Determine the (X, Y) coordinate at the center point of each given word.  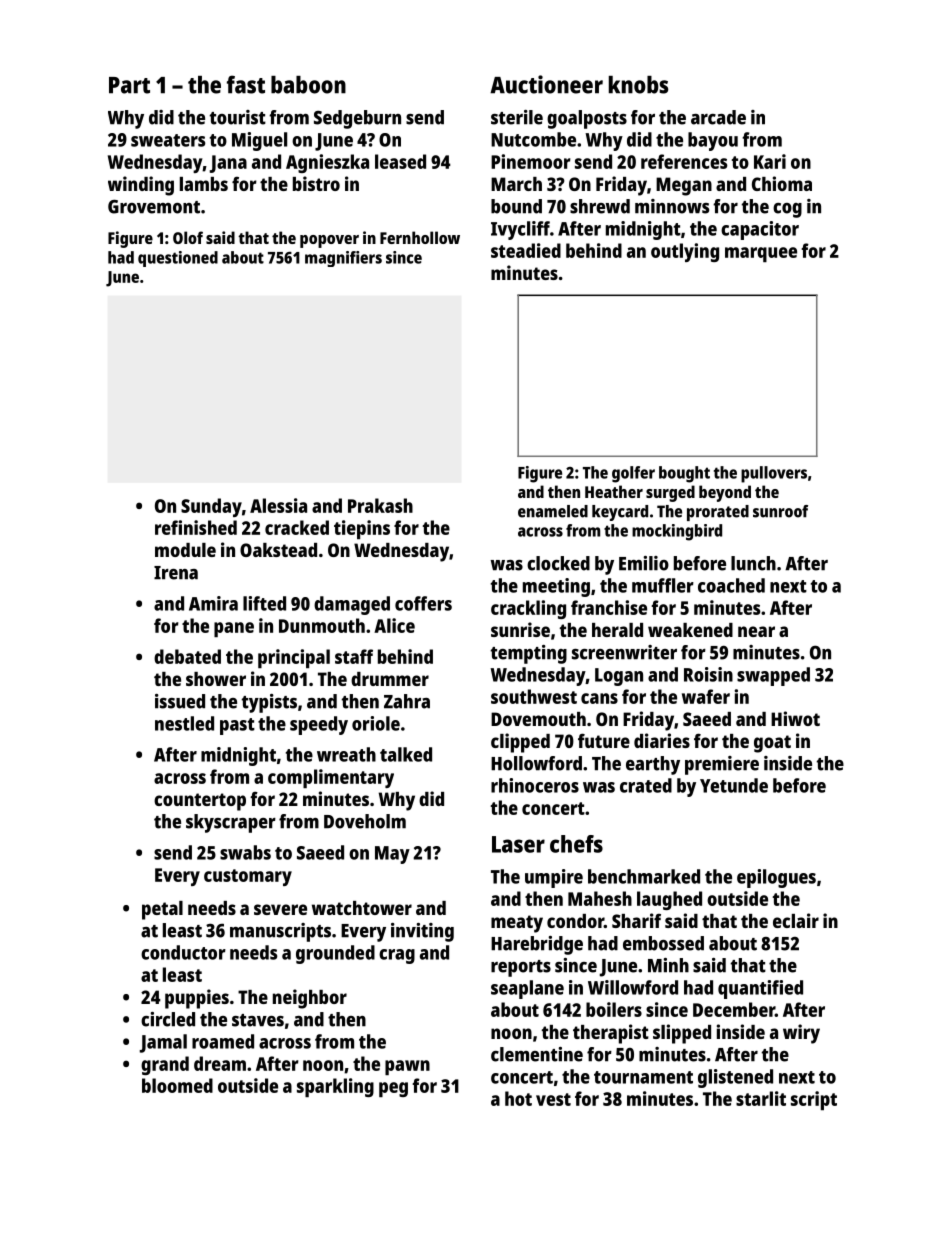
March (516, 184)
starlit (761, 1098)
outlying (685, 252)
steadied (526, 250)
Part (129, 85)
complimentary (331, 778)
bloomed (177, 1085)
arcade (718, 117)
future (604, 740)
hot (518, 1098)
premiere (722, 765)
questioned (178, 259)
